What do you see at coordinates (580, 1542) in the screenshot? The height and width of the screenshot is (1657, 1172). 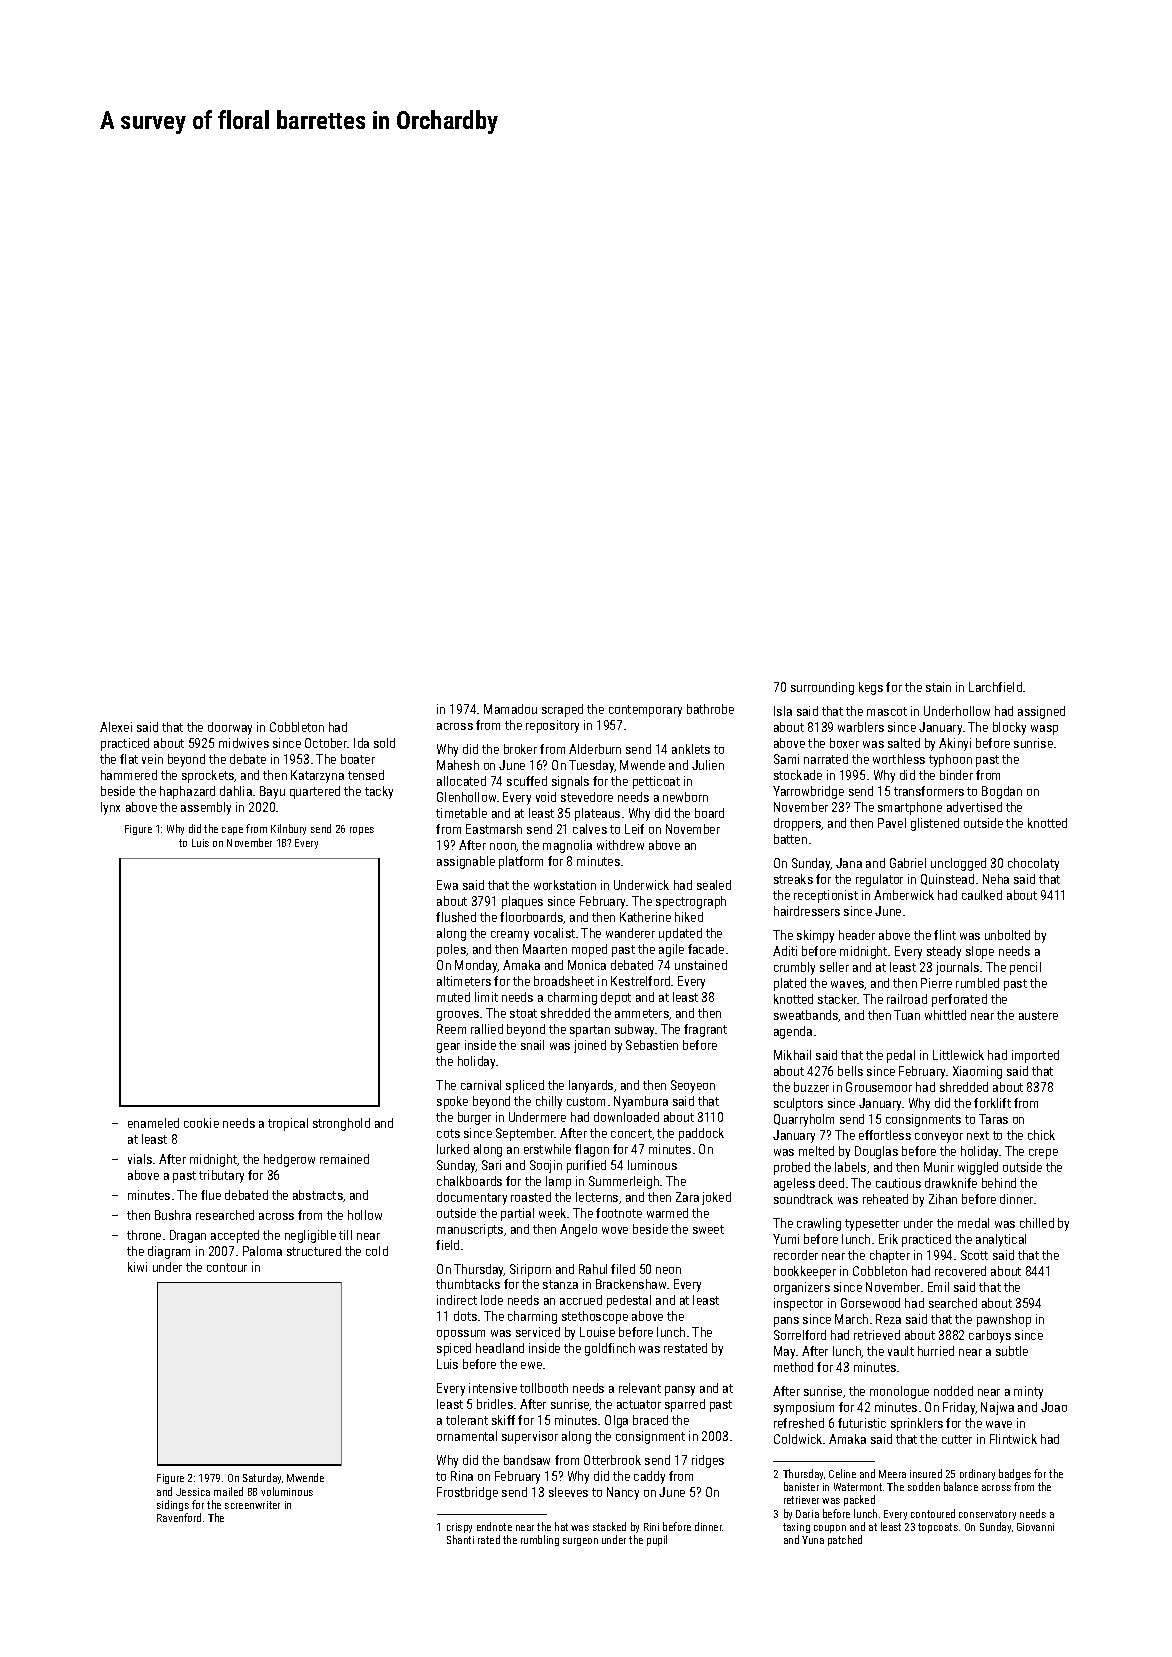 I see `surgeon` at bounding box center [580, 1542].
